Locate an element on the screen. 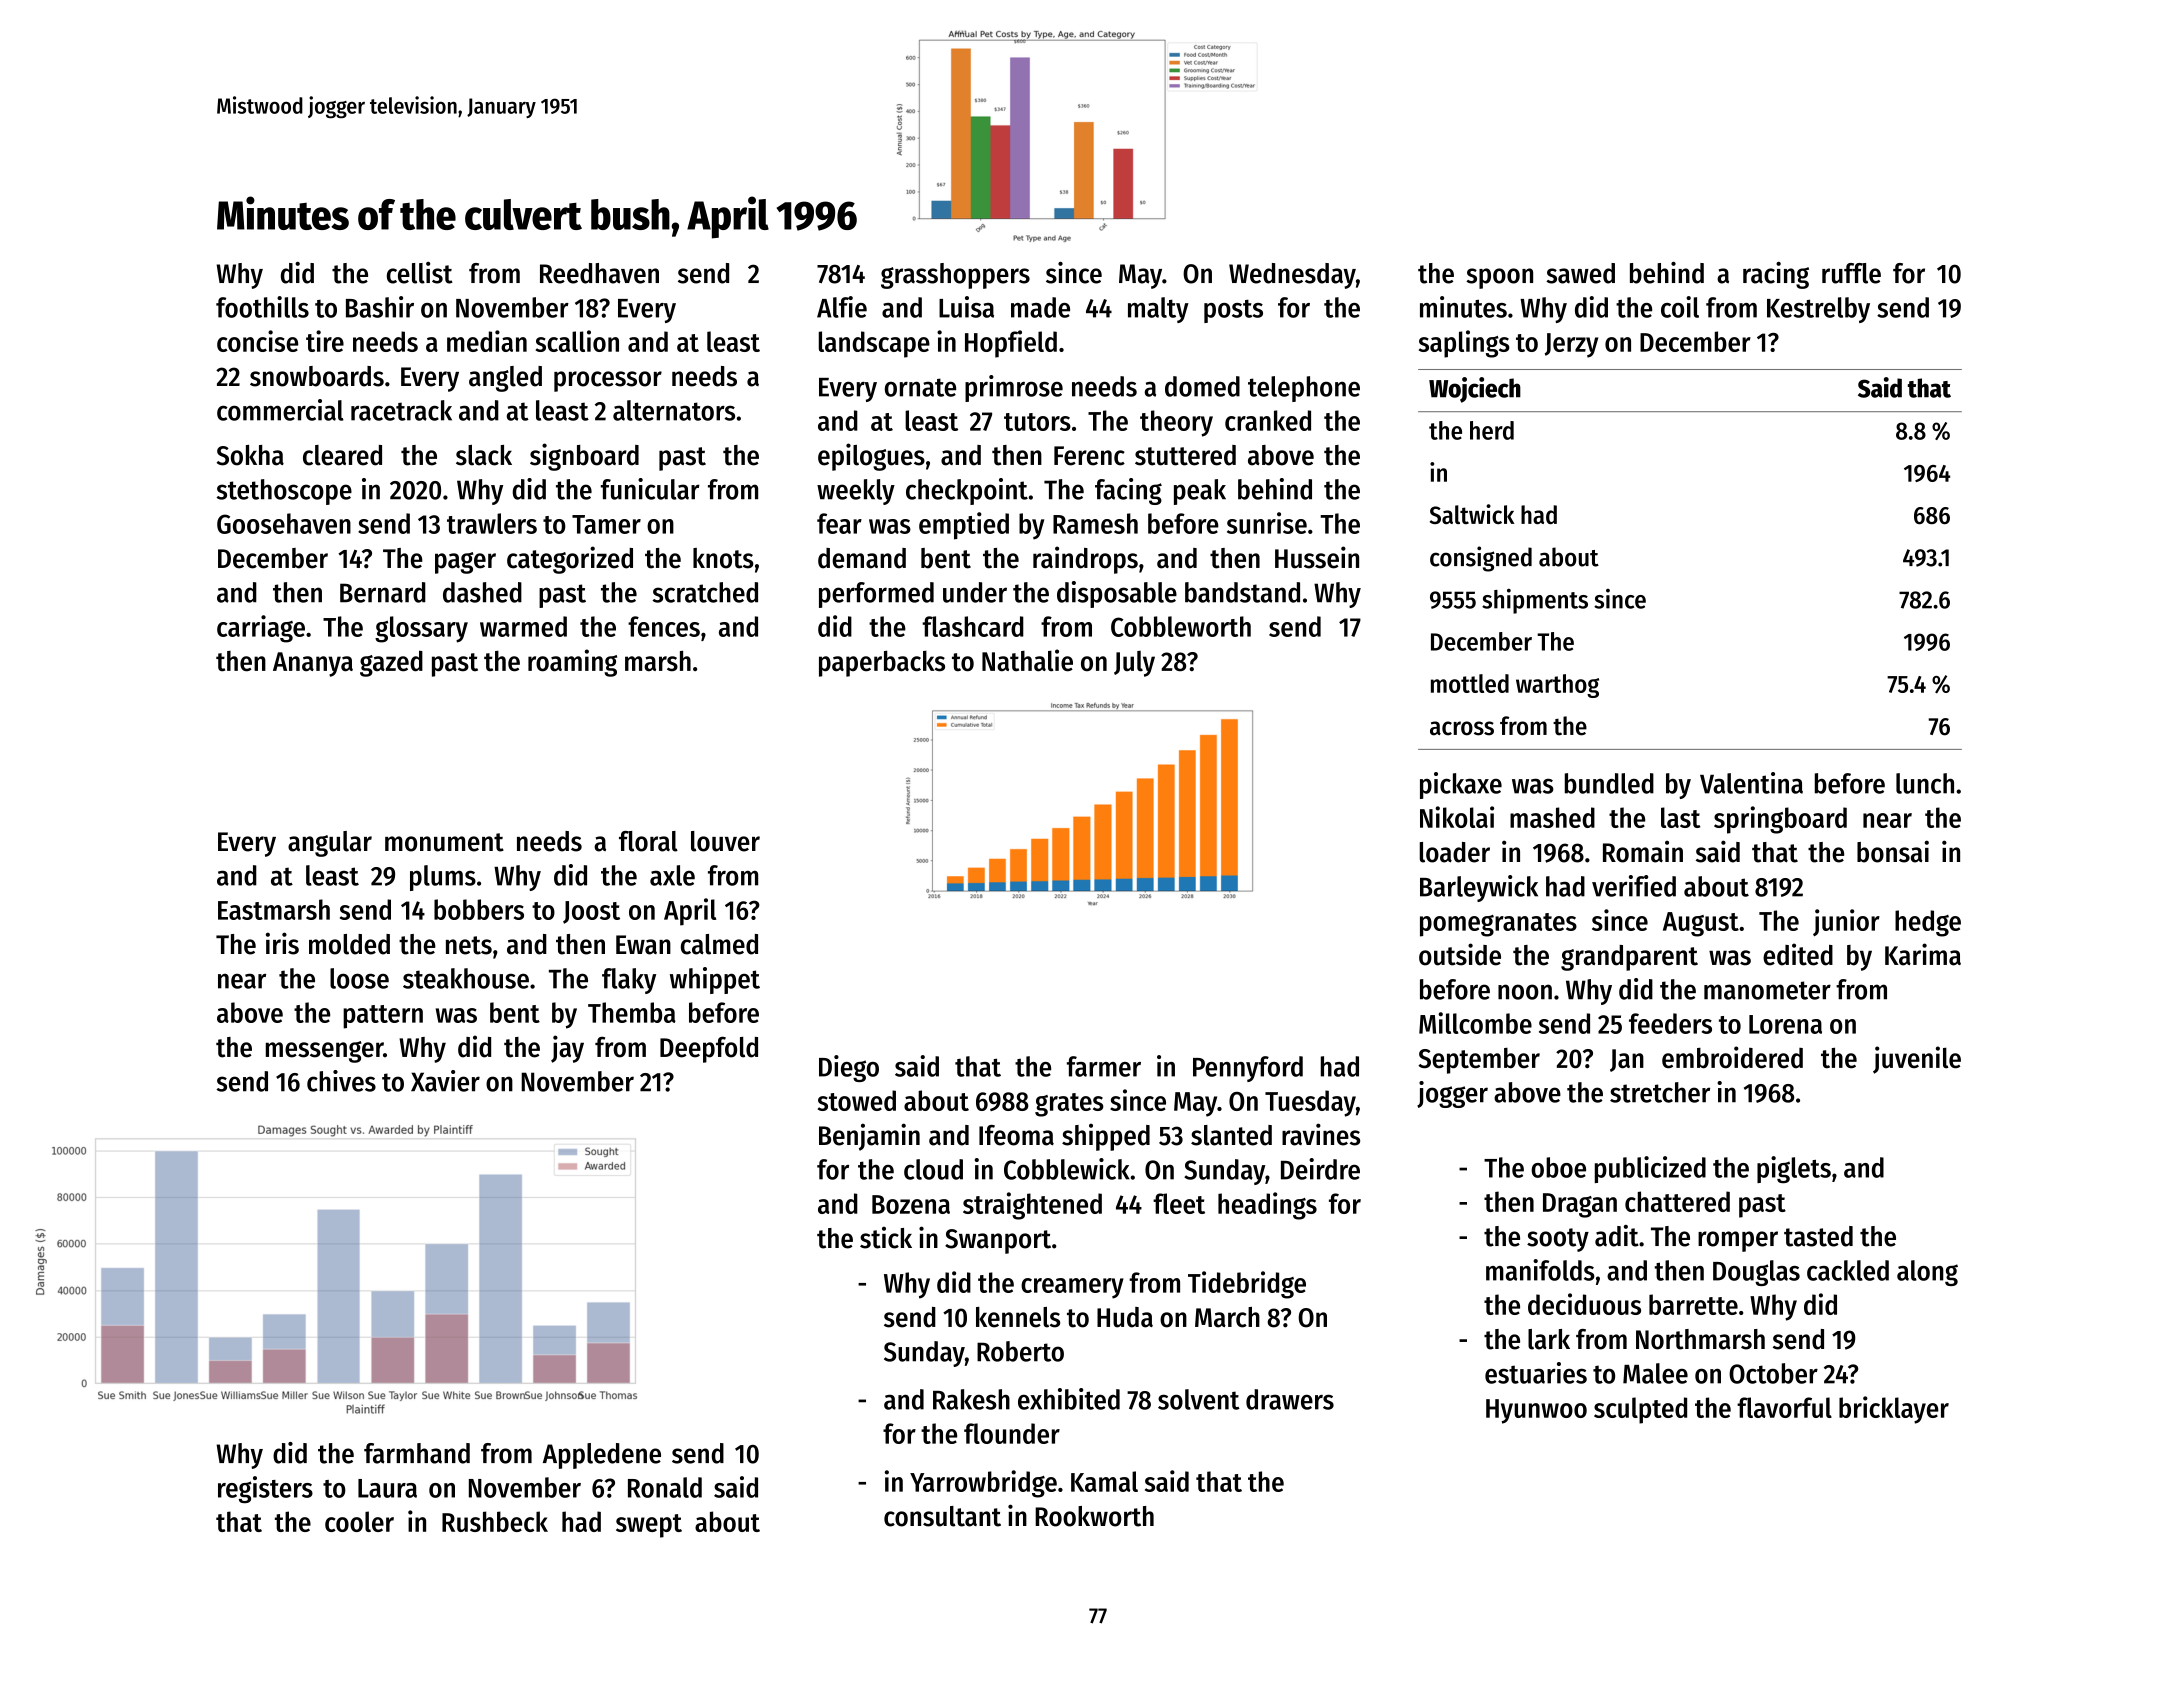 The height and width of the screenshot is (1683, 2178). farmhand is located at coordinates (417, 1453).
